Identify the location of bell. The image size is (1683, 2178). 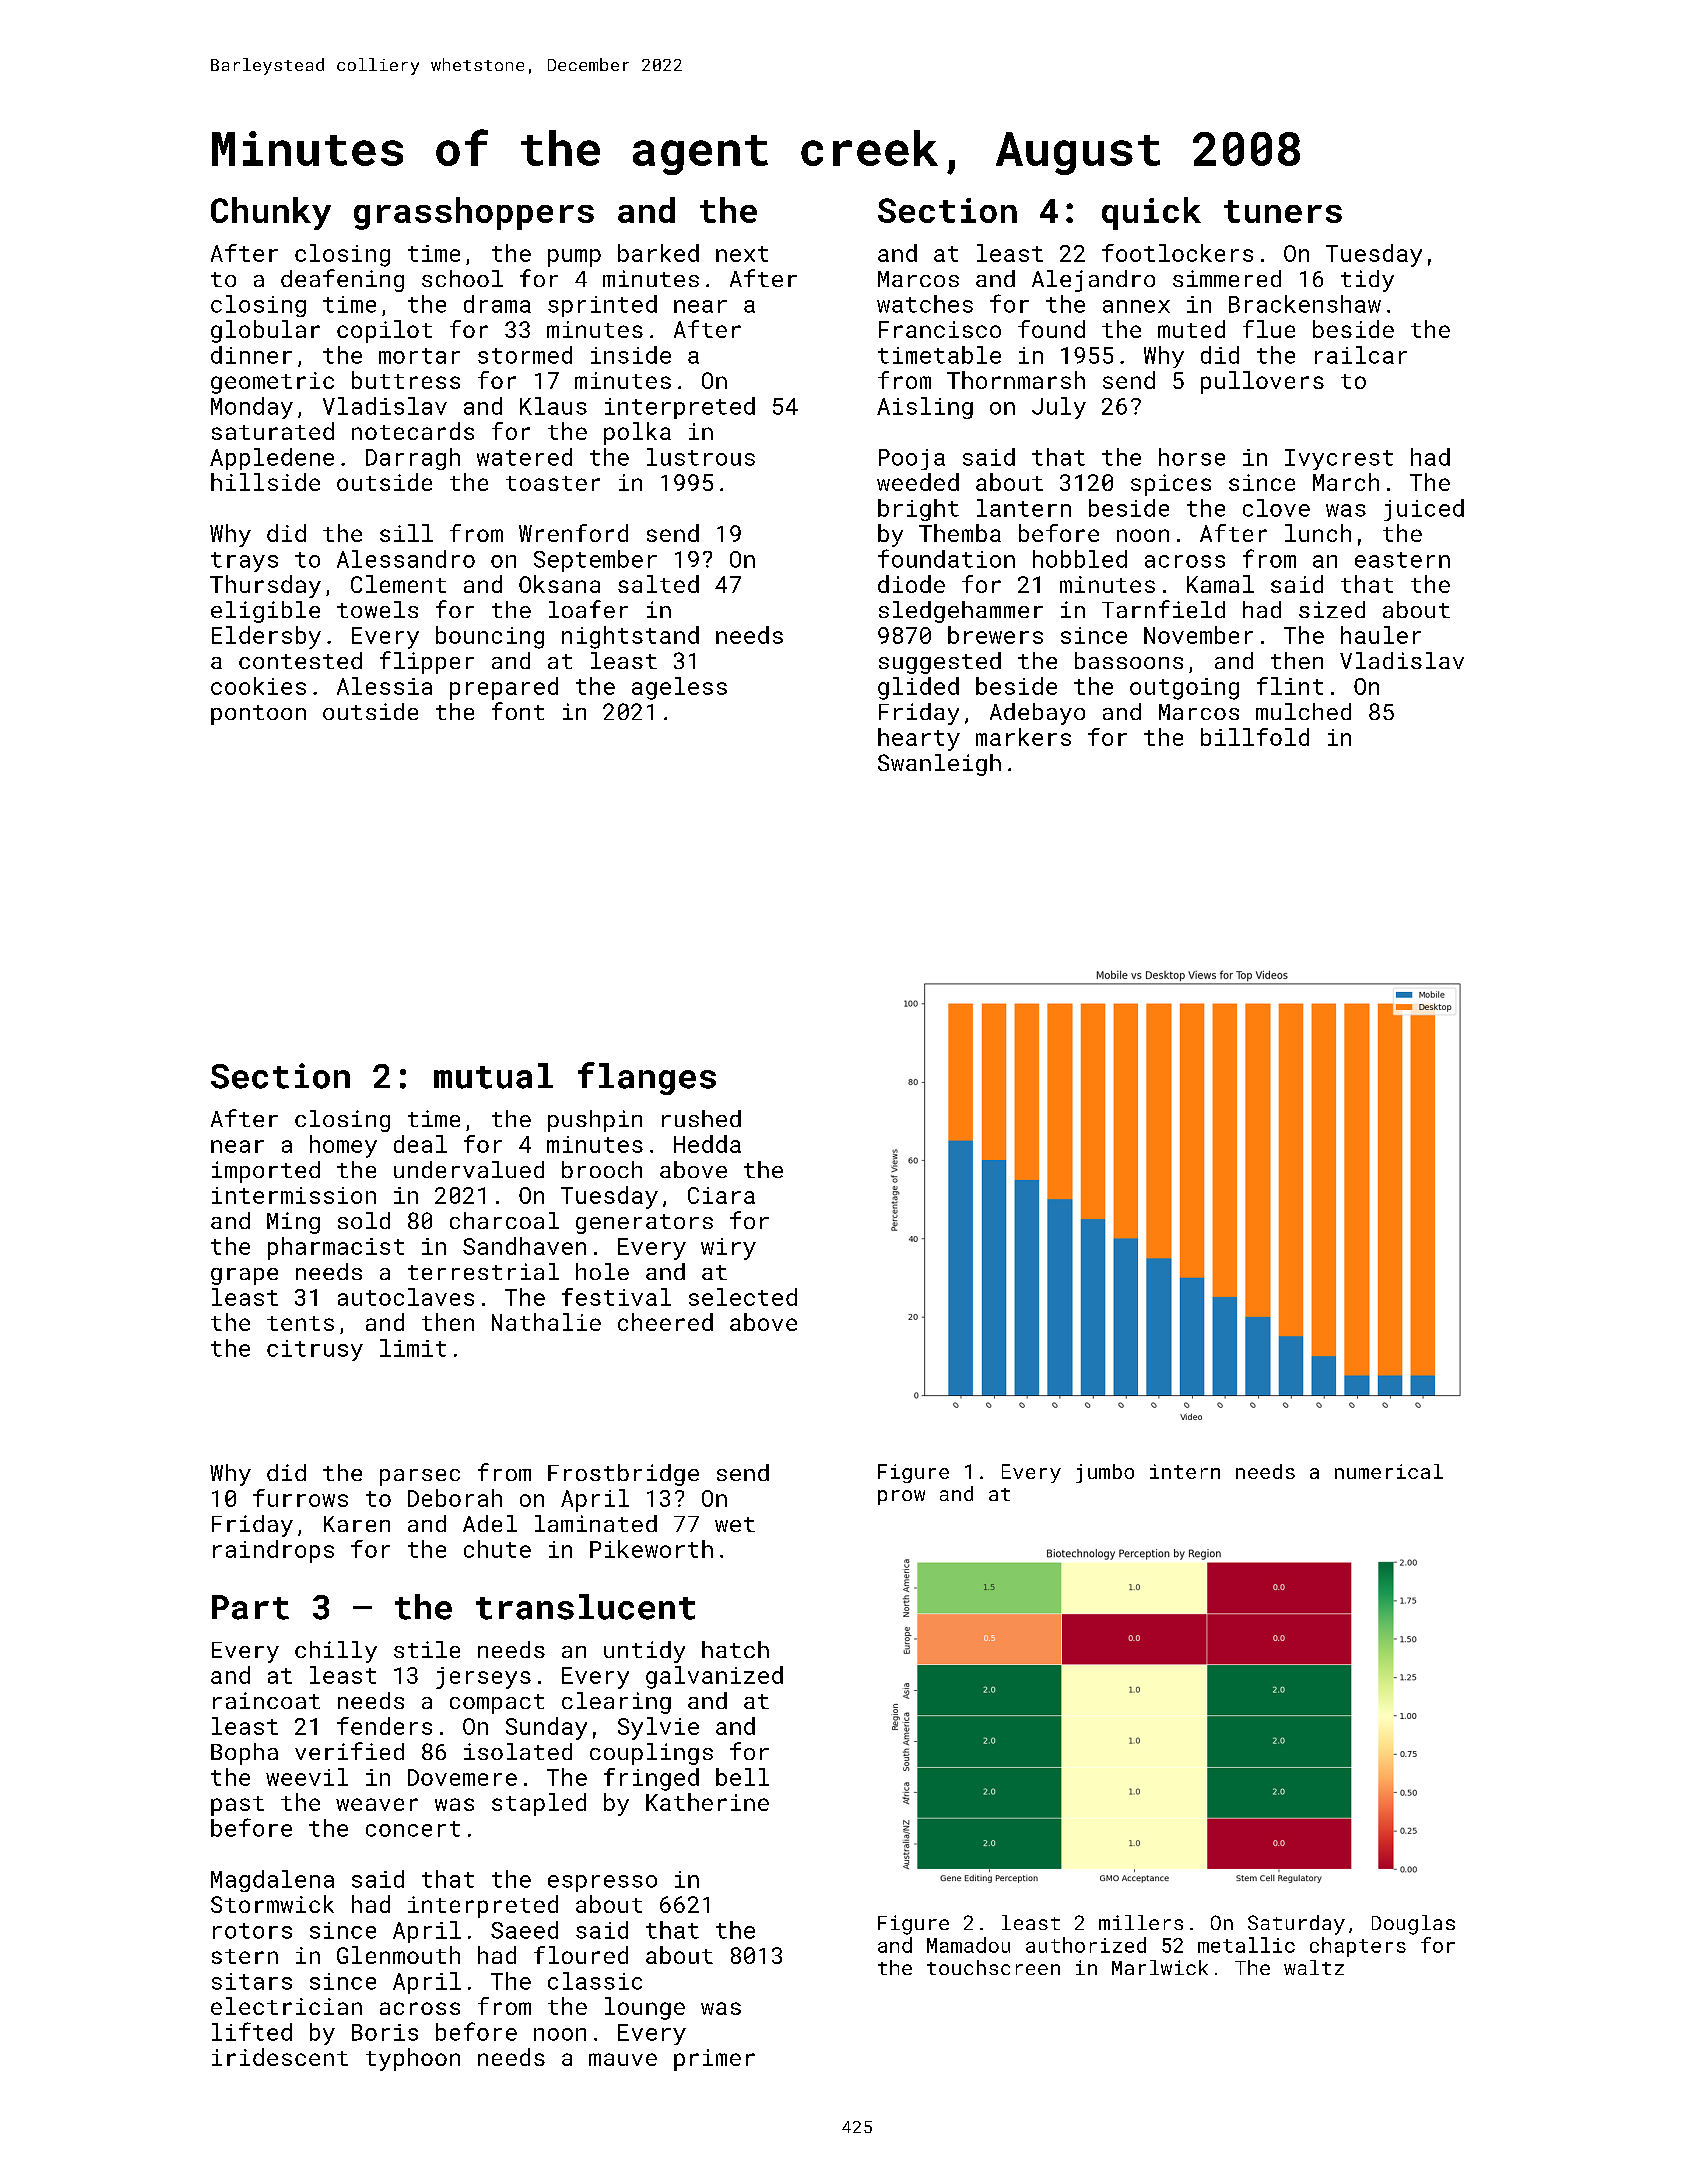
(742, 1777).
